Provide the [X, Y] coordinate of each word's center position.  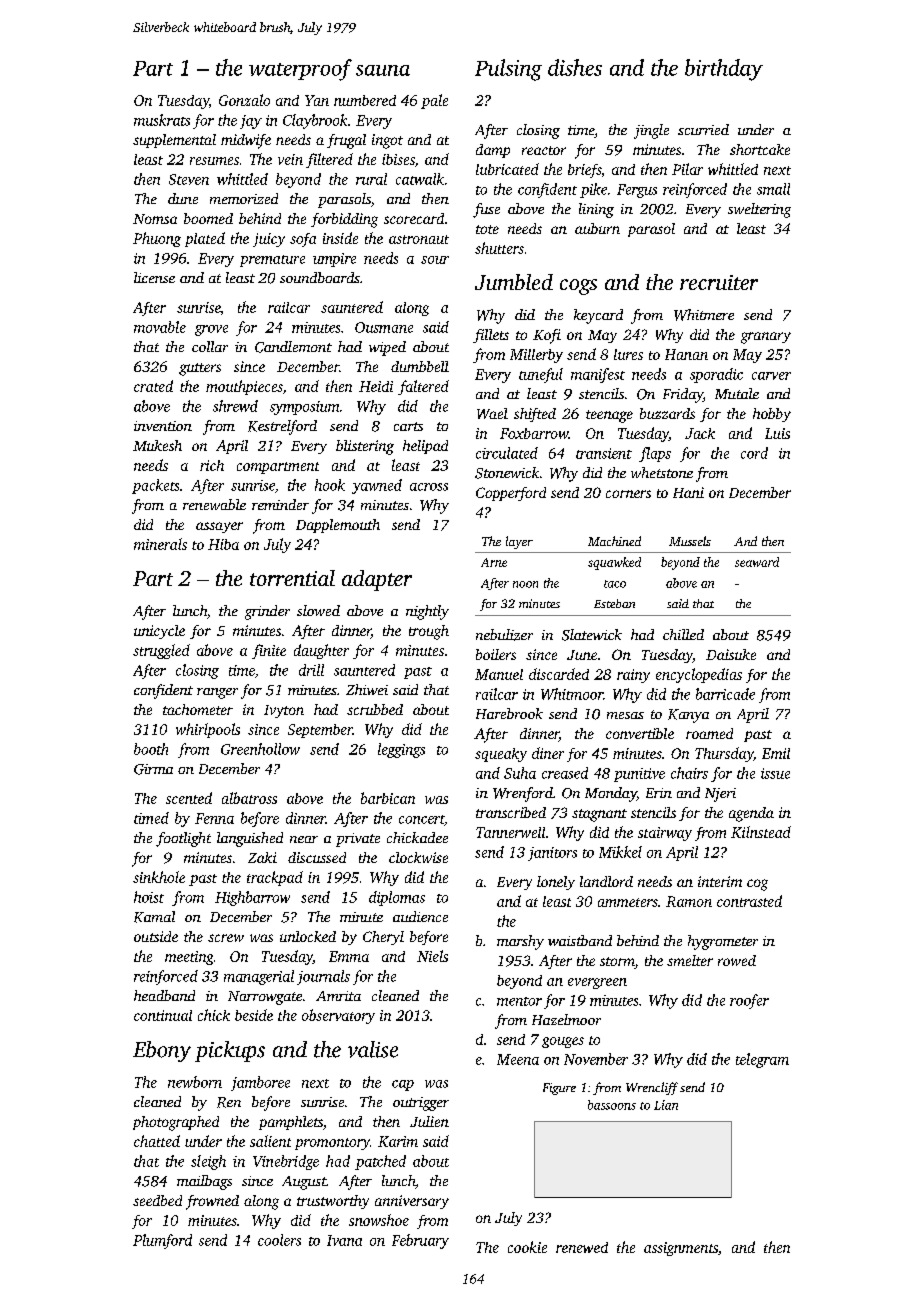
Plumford [162, 1241]
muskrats [162, 120]
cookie [527, 1247]
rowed [737, 960]
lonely [556, 883]
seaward [757, 562]
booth [151, 749]
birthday [724, 70]
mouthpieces [244, 387]
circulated [507, 453]
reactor [544, 150]
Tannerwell [510, 832]
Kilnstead [761, 832]
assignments [681, 1249]
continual [163, 1015]
